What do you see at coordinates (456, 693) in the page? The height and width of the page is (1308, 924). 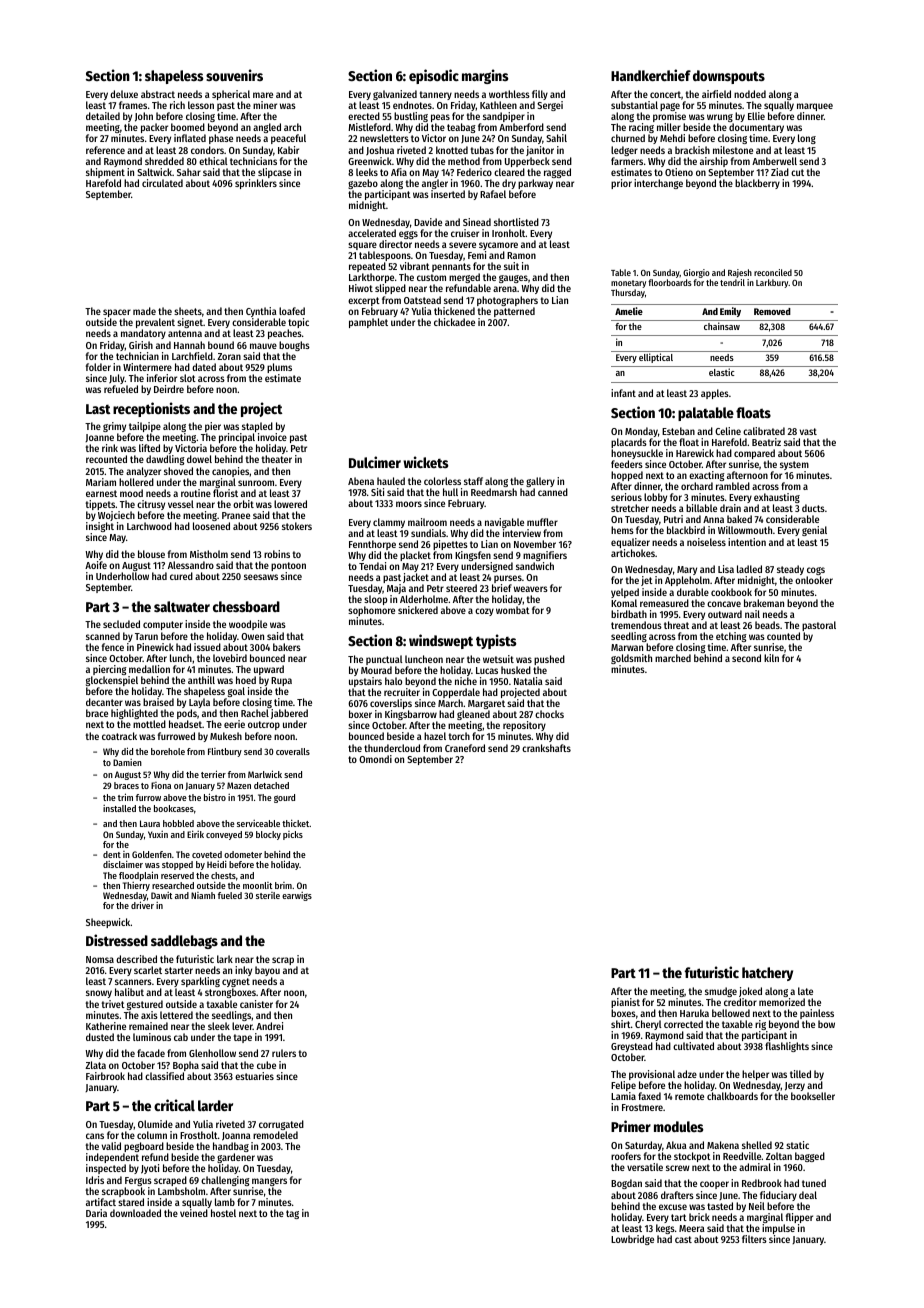 I see `Copperdale` at bounding box center [456, 693].
